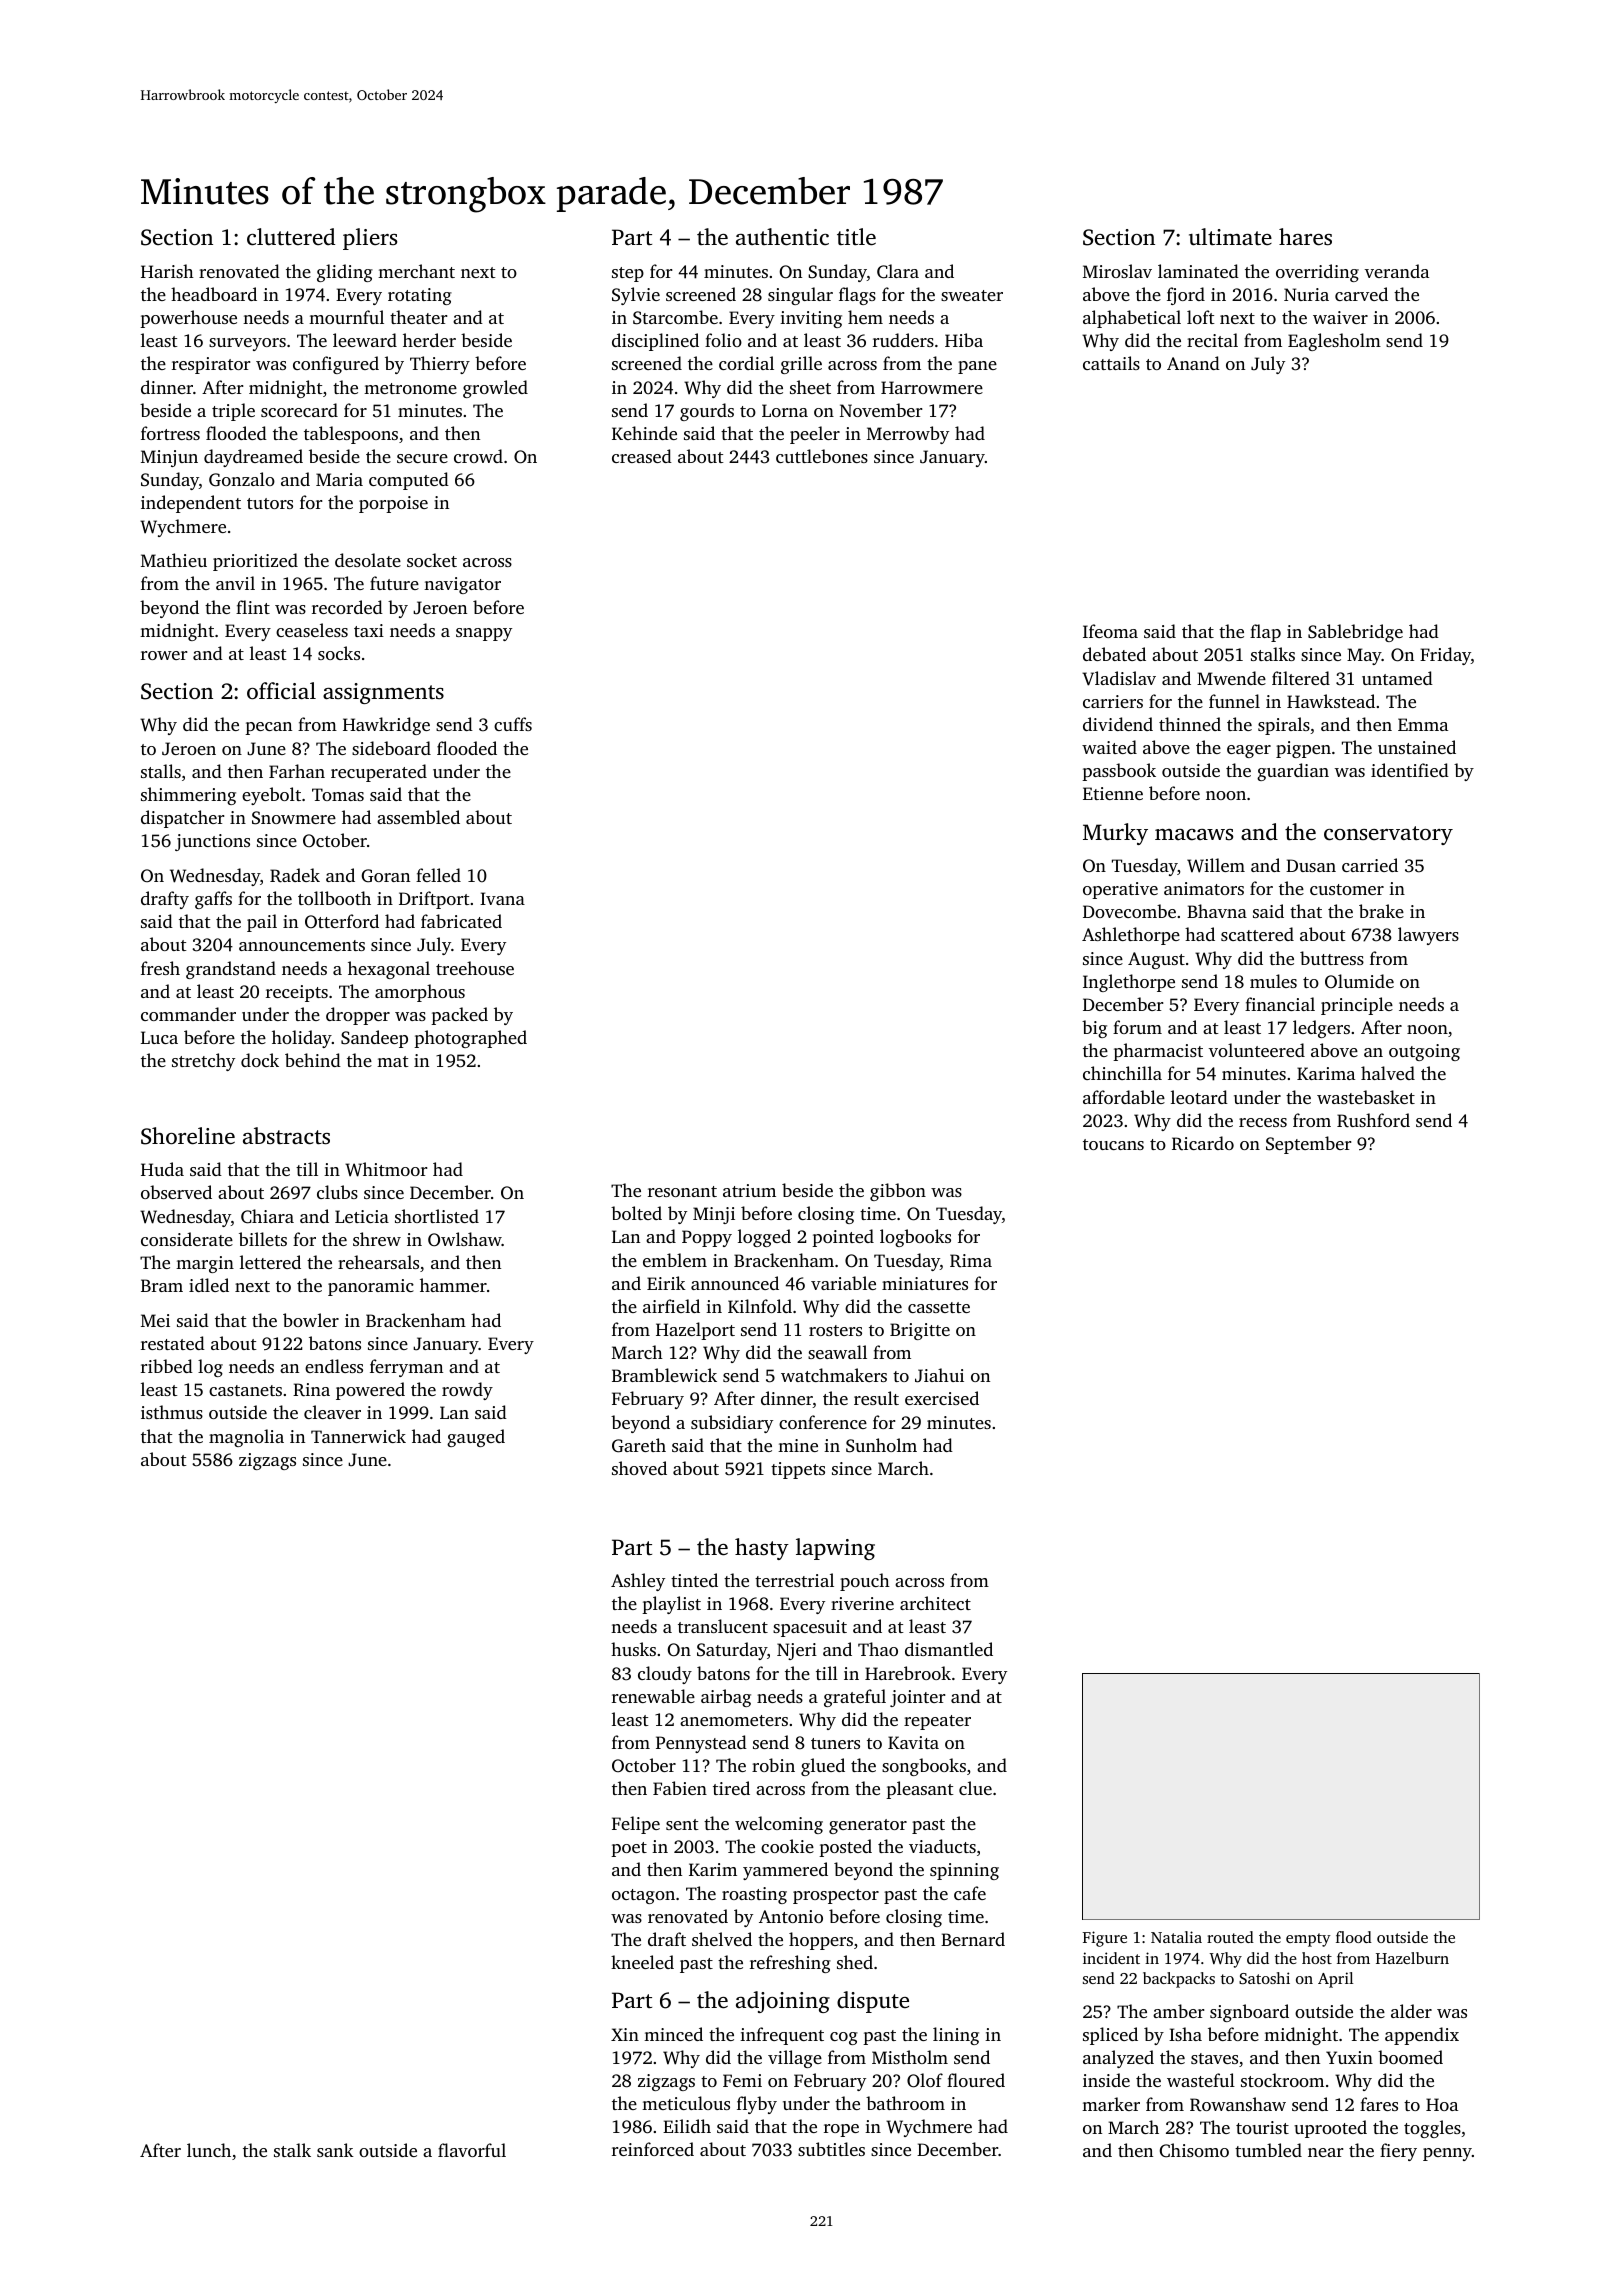 The height and width of the image is (2292, 1620). What do you see at coordinates (841, 2130) in the image?
I see `rope` at bounding box center [841, 2130].
